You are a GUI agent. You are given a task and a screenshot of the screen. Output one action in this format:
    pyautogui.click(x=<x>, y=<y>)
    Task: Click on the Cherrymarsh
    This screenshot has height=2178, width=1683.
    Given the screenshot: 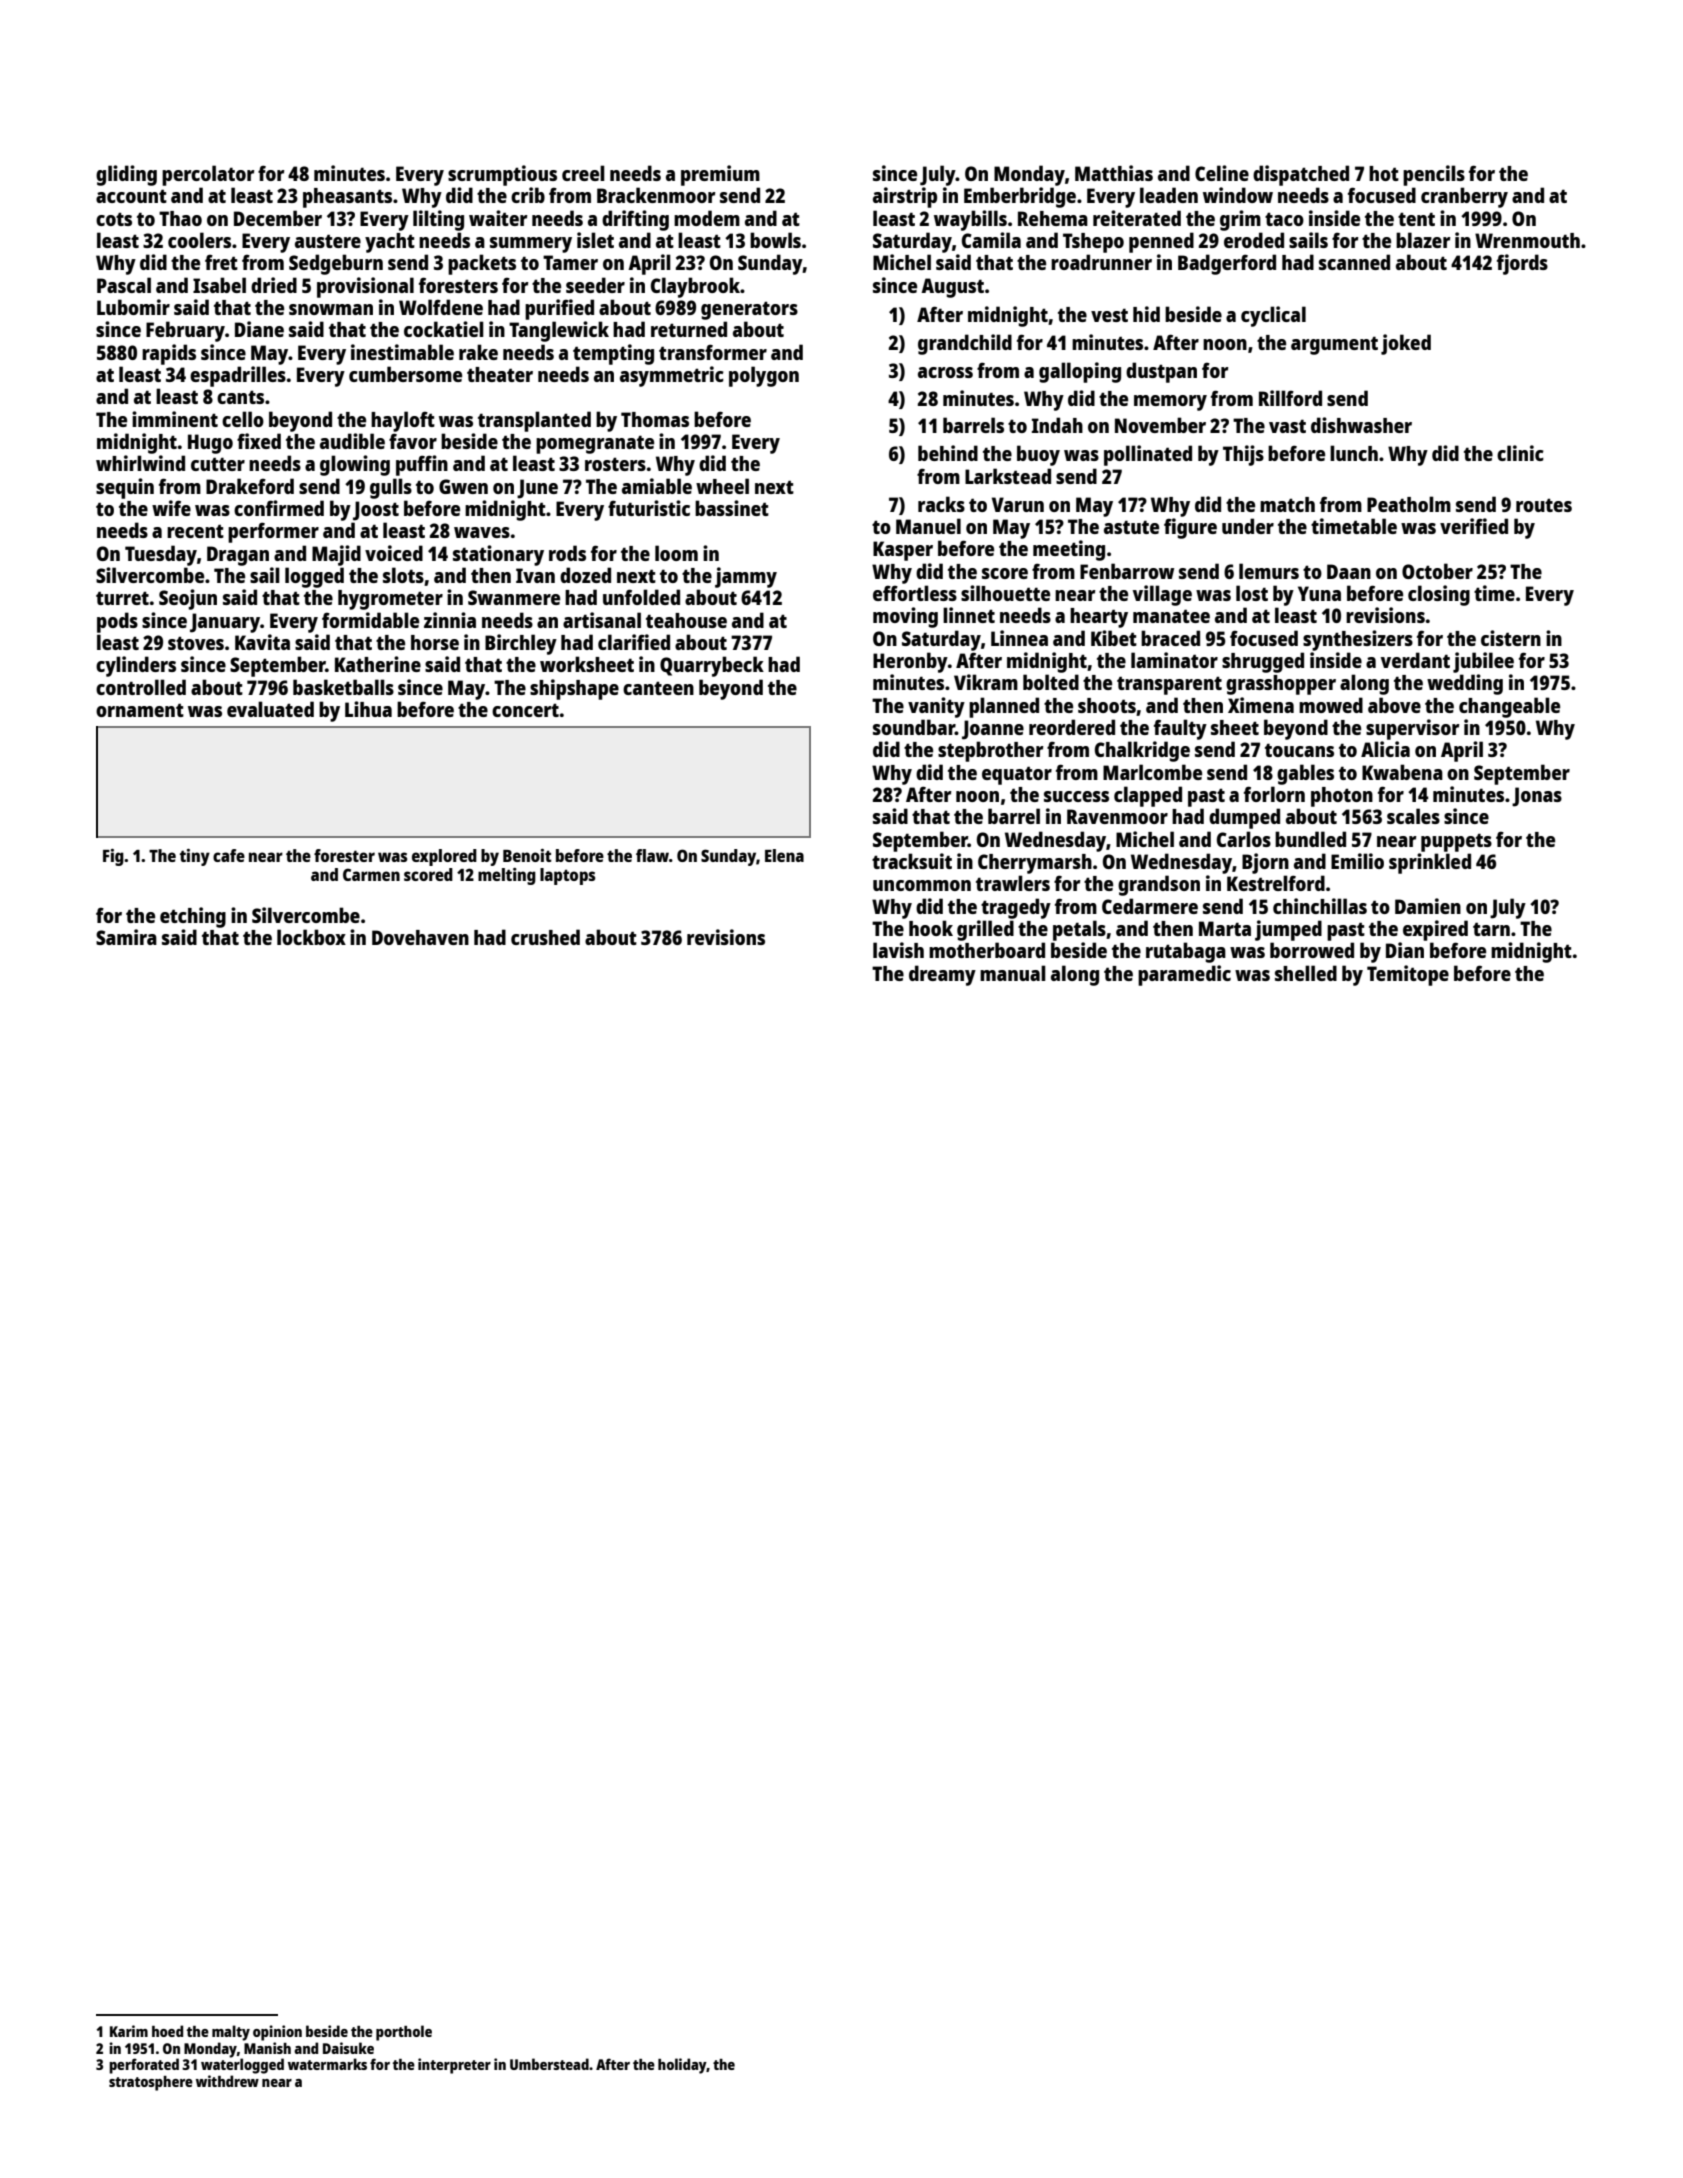 What is the action you would take?
    pyautogui.click(x=1035, y=864)
